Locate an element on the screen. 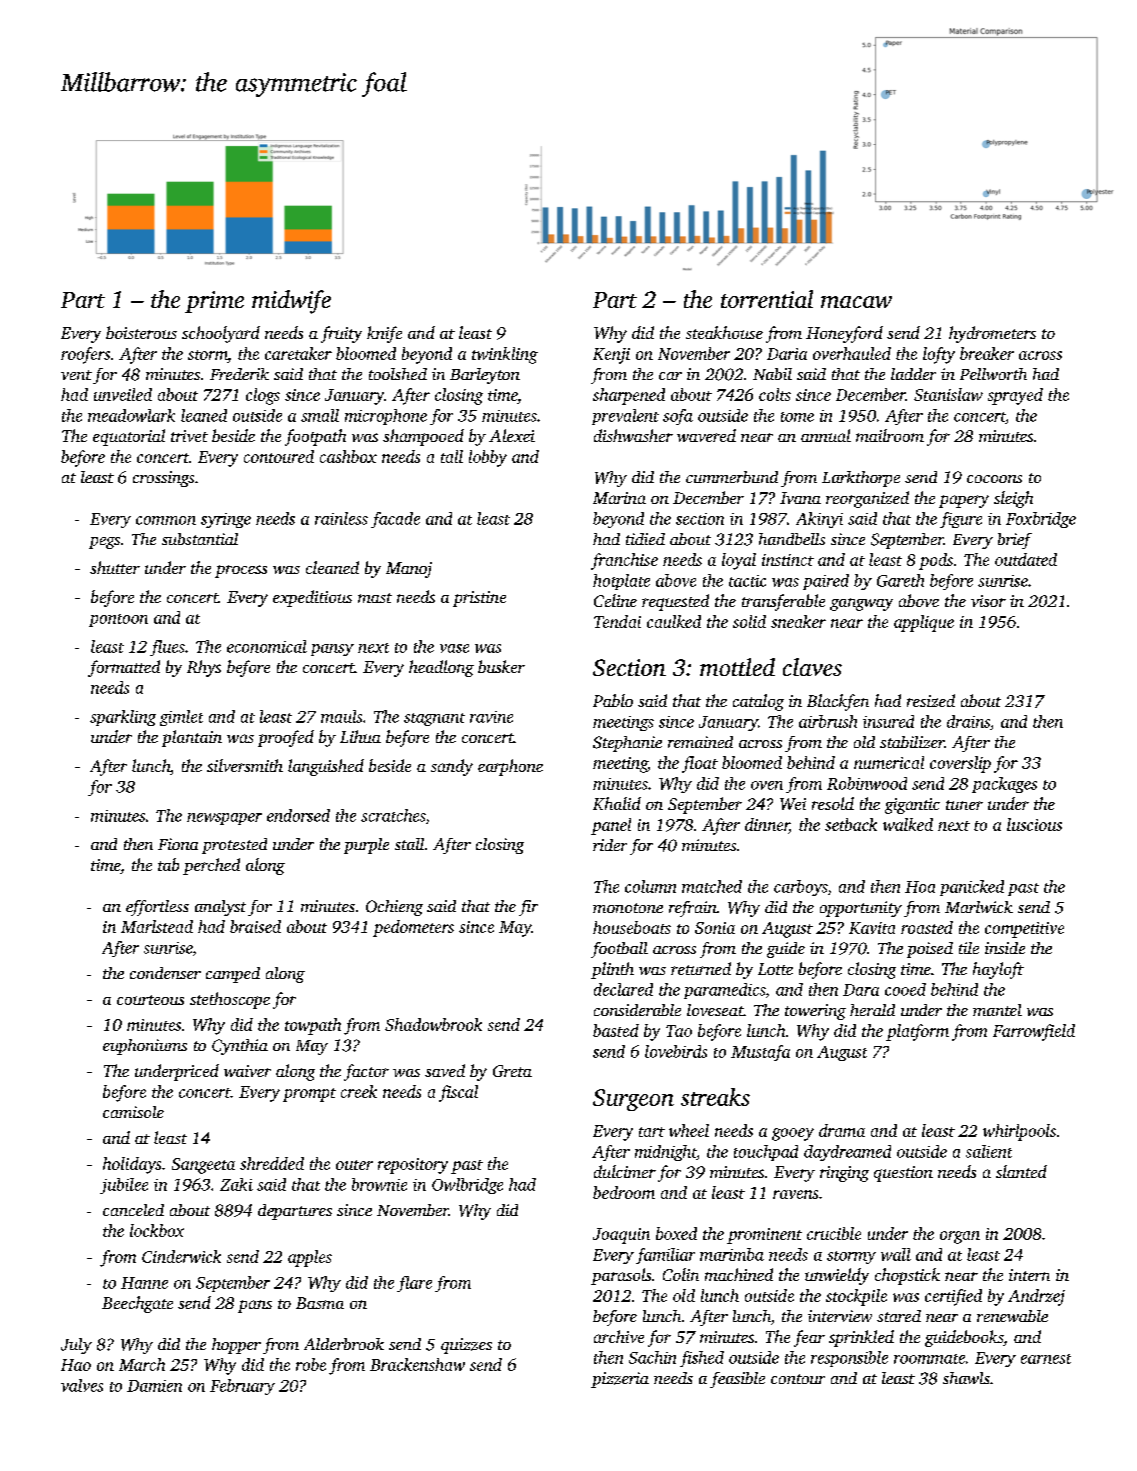 The image size is (1137, 1471). euphoniums is located at coordinates (145, 1047).
